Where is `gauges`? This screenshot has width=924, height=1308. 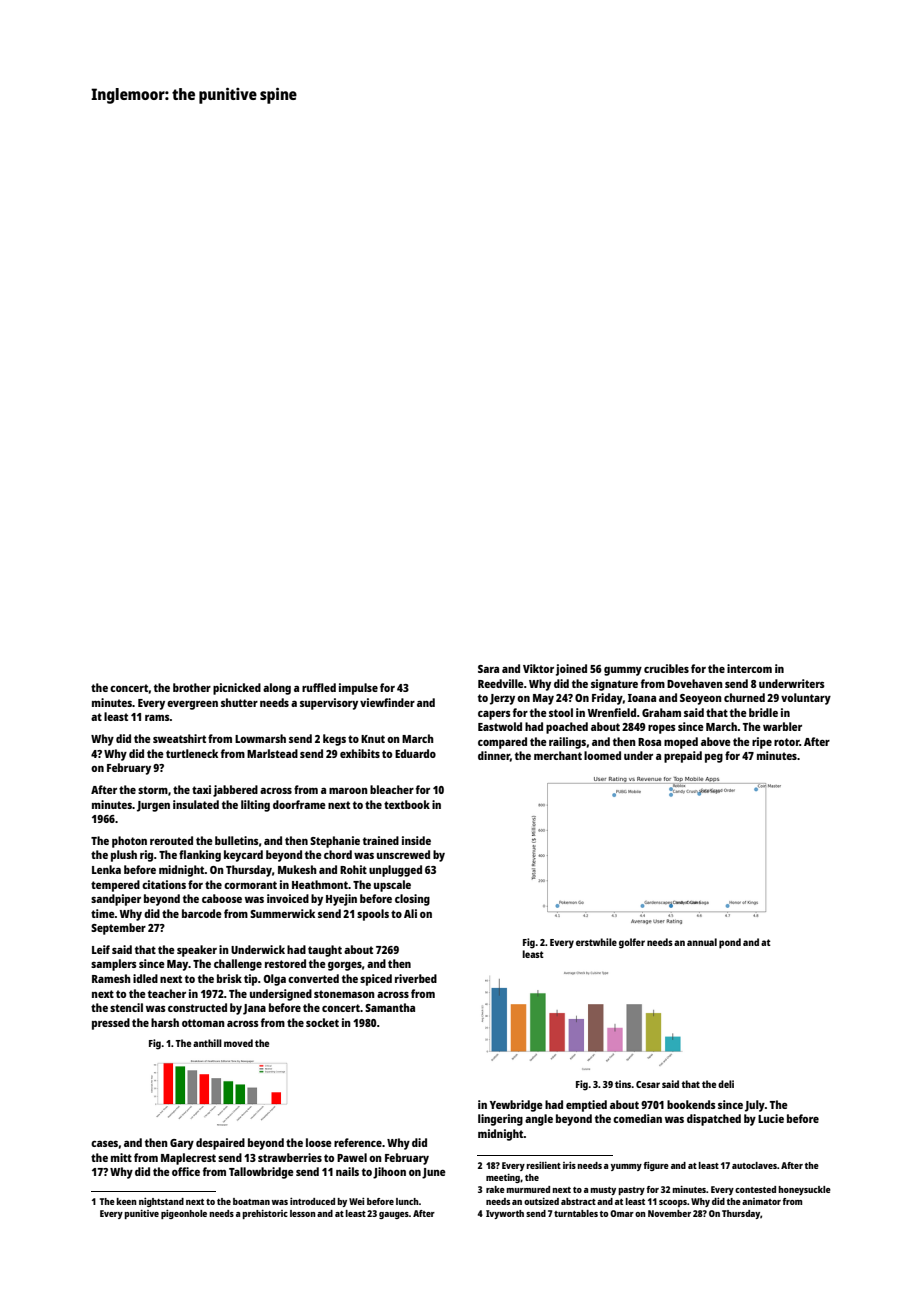 gauges is located at coordinates (394, 1215).
